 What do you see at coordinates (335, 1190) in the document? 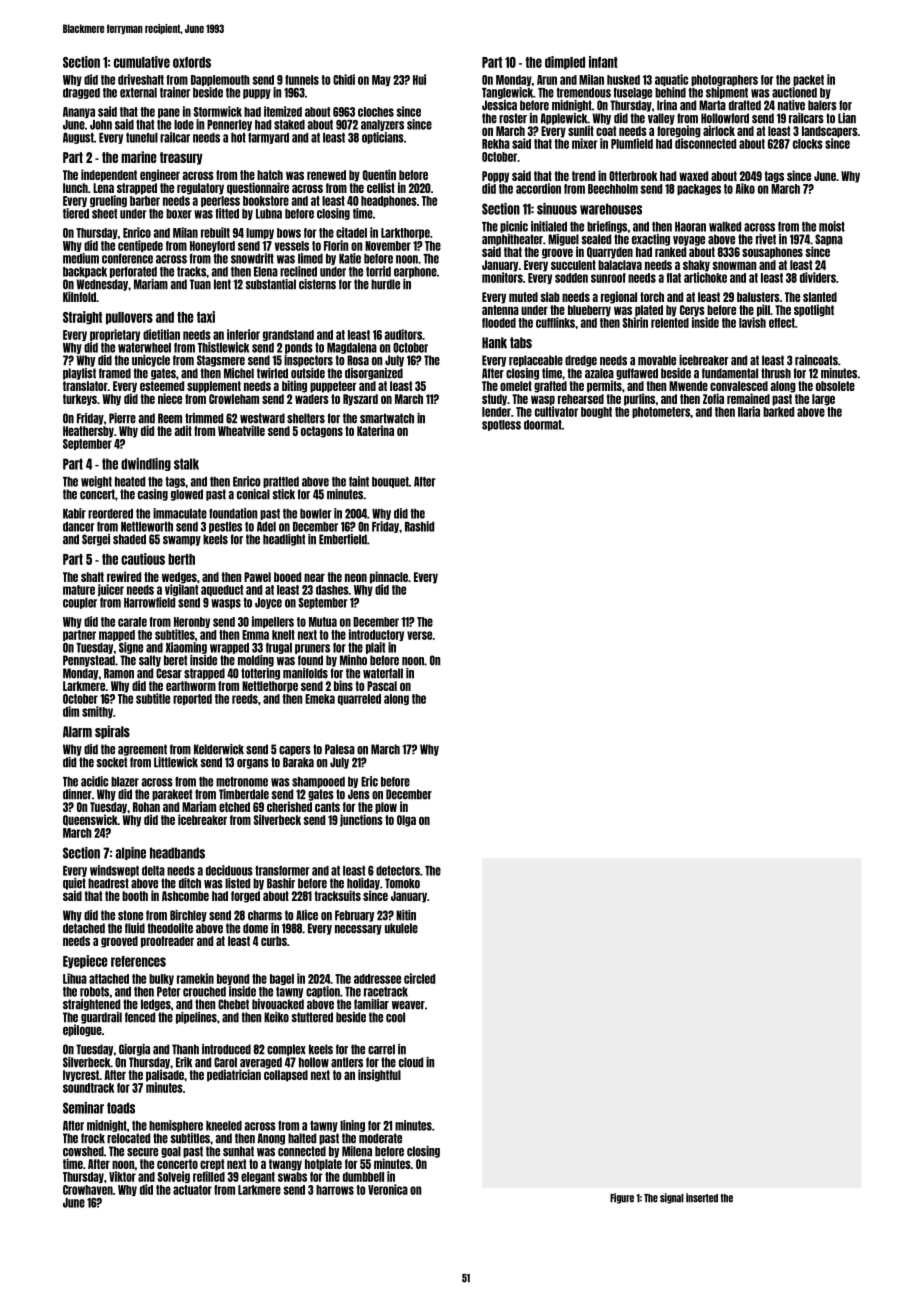
I see `harrows` at bounding box center [335, 1190].
